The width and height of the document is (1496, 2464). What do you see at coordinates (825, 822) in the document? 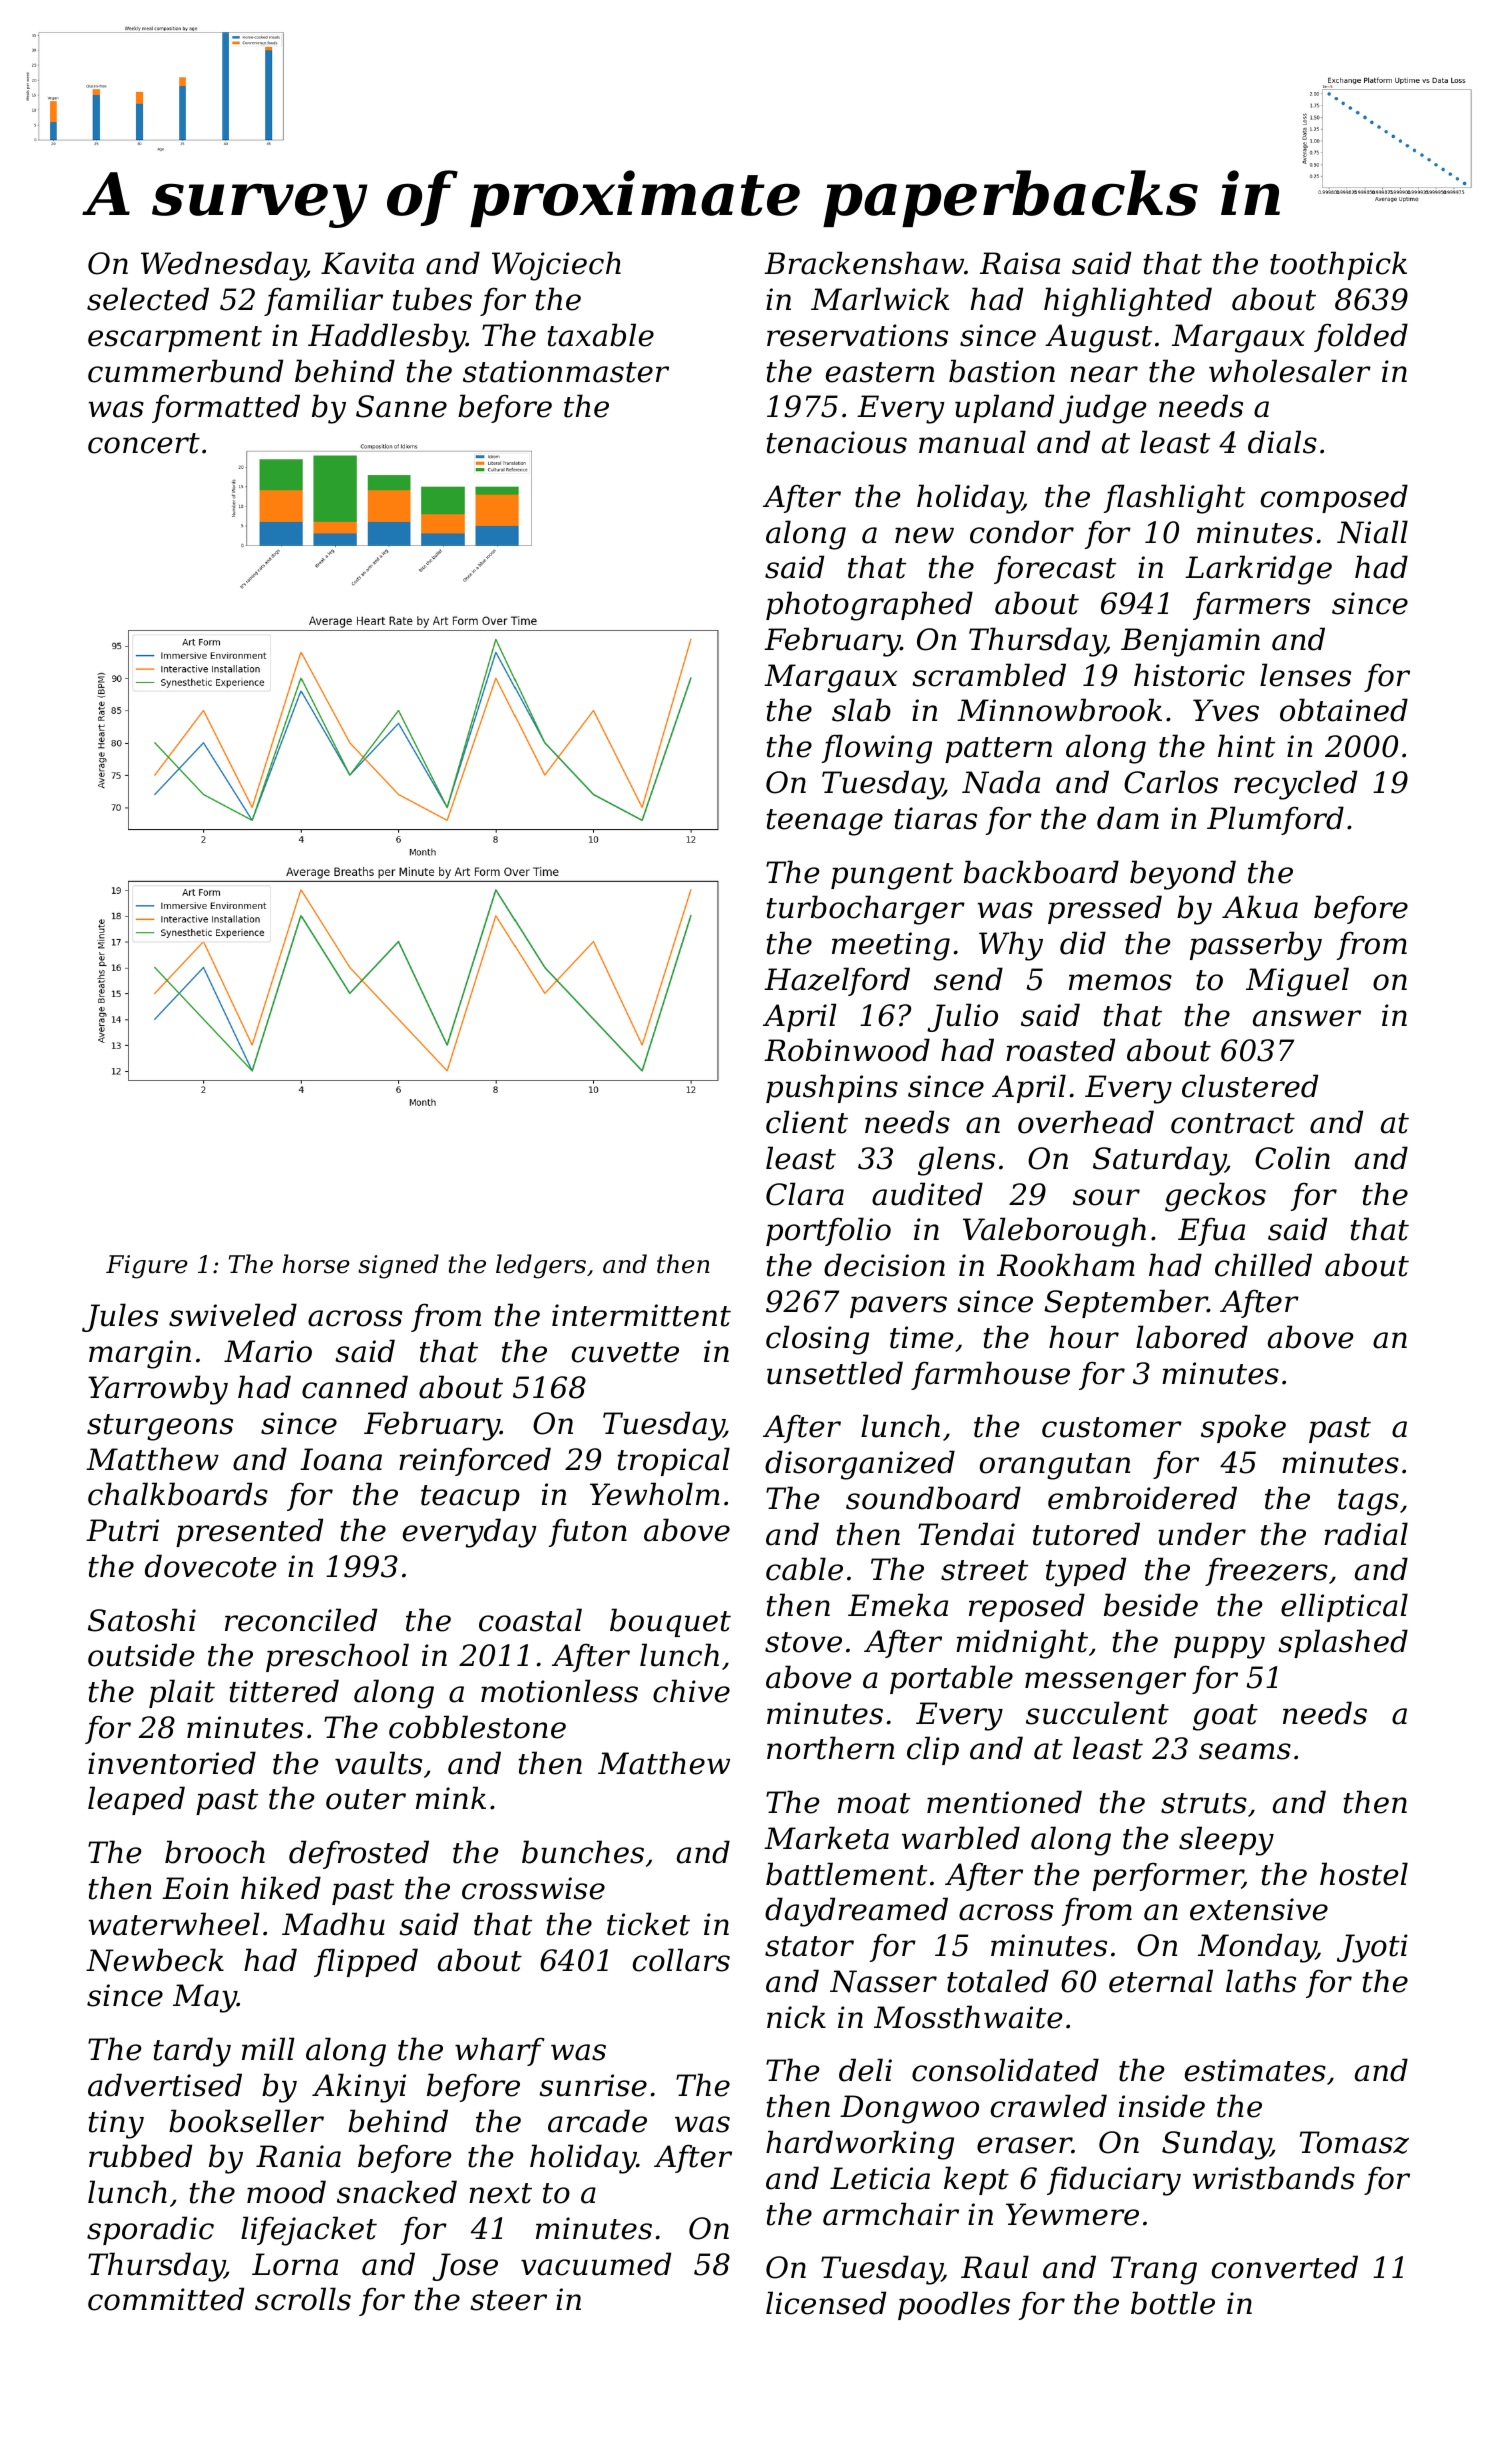
I see `teenage` at bounding box center [825, 822].
